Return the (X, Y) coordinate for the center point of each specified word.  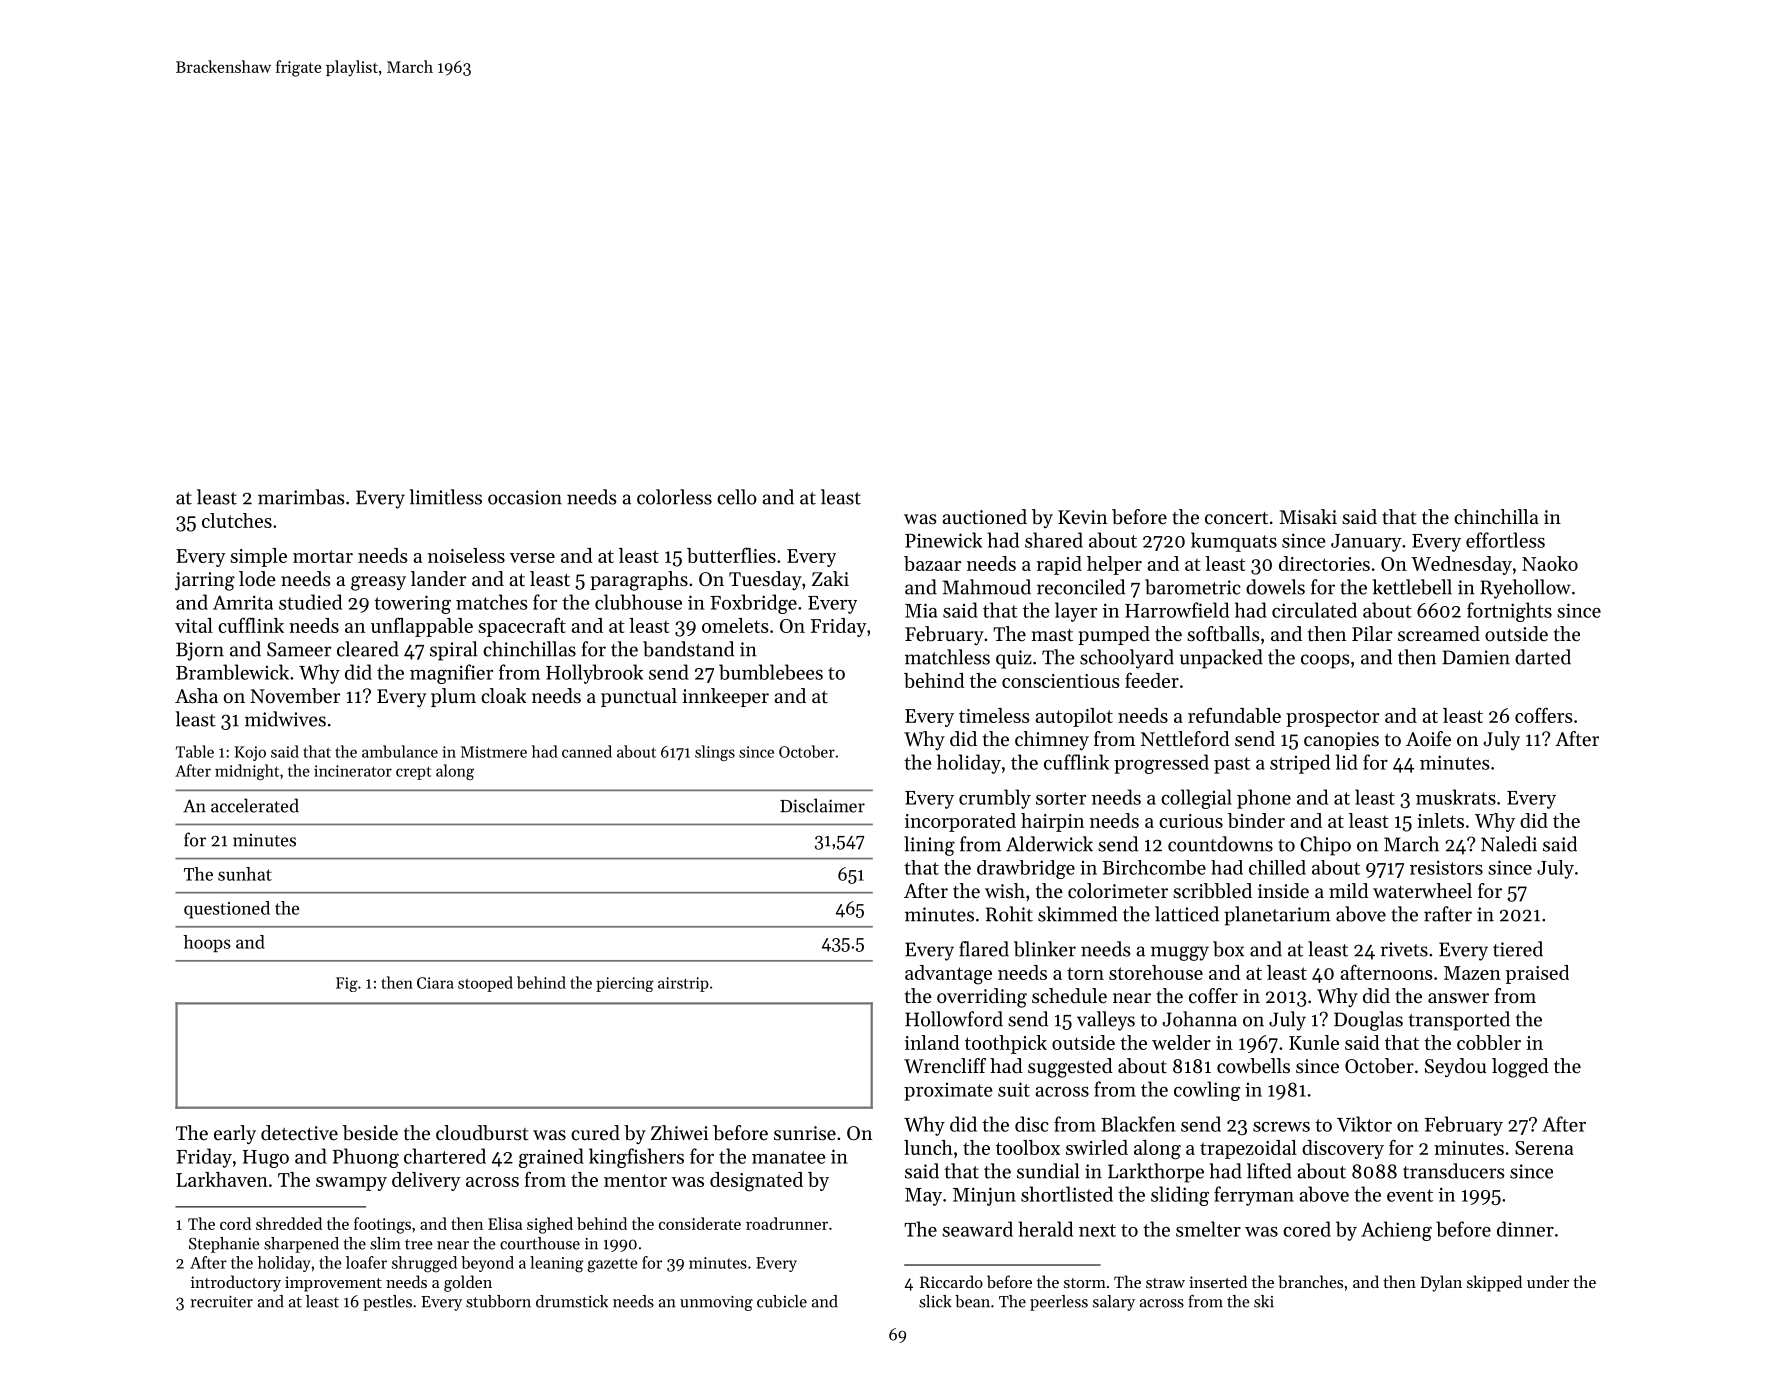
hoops (207, 943)
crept (413, 773)
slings (715, 753)
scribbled (1212, 891)
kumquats (1234, 542)
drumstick (572, 1301)
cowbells (1253, 1066)
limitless (446, 497)
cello (737, 497)
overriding (982, 998)
